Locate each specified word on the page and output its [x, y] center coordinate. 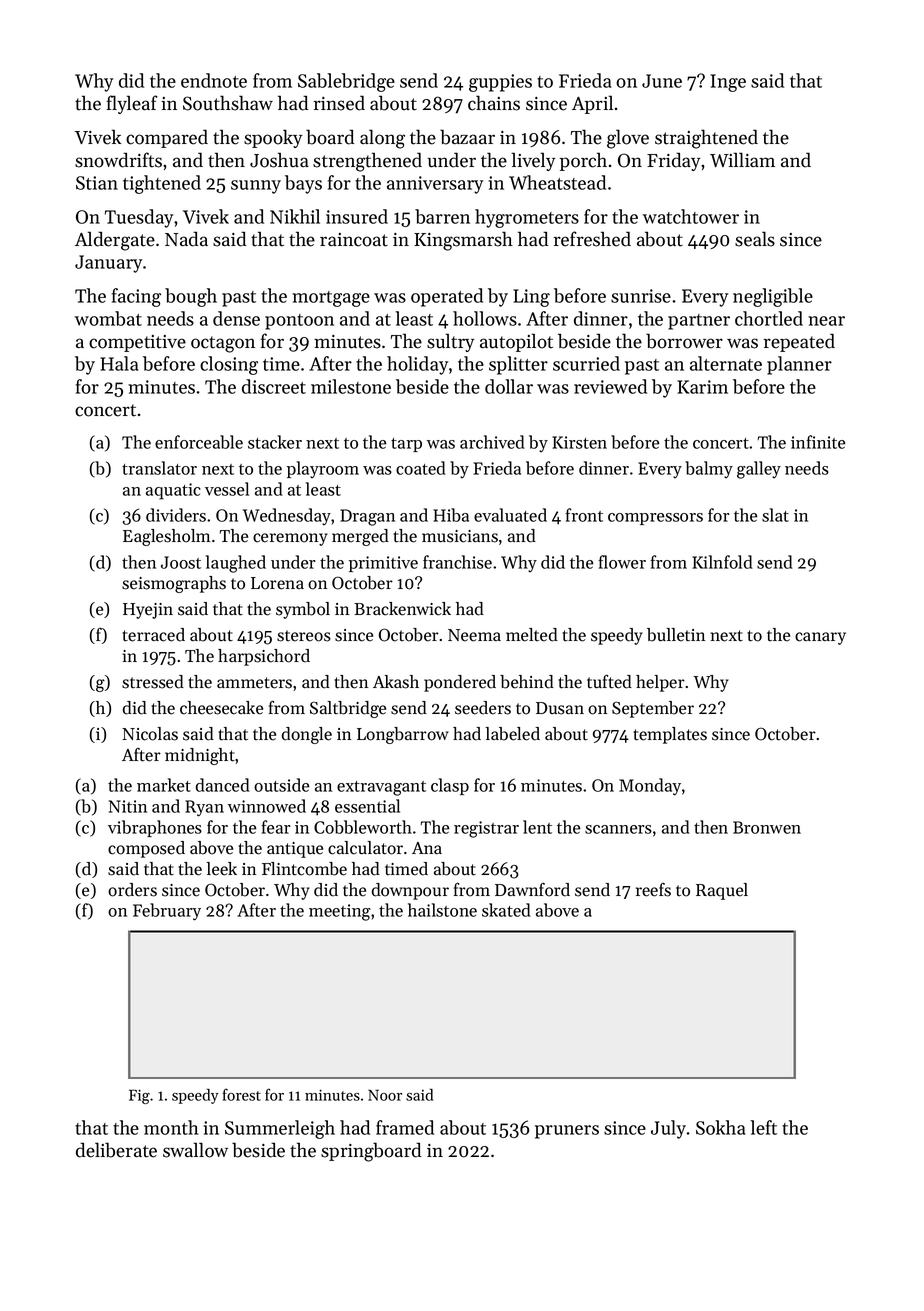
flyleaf [132, 104]
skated [506, 910]
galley [759, 470]
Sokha [720, 1127]
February [167, 912]
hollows [485, 318]
